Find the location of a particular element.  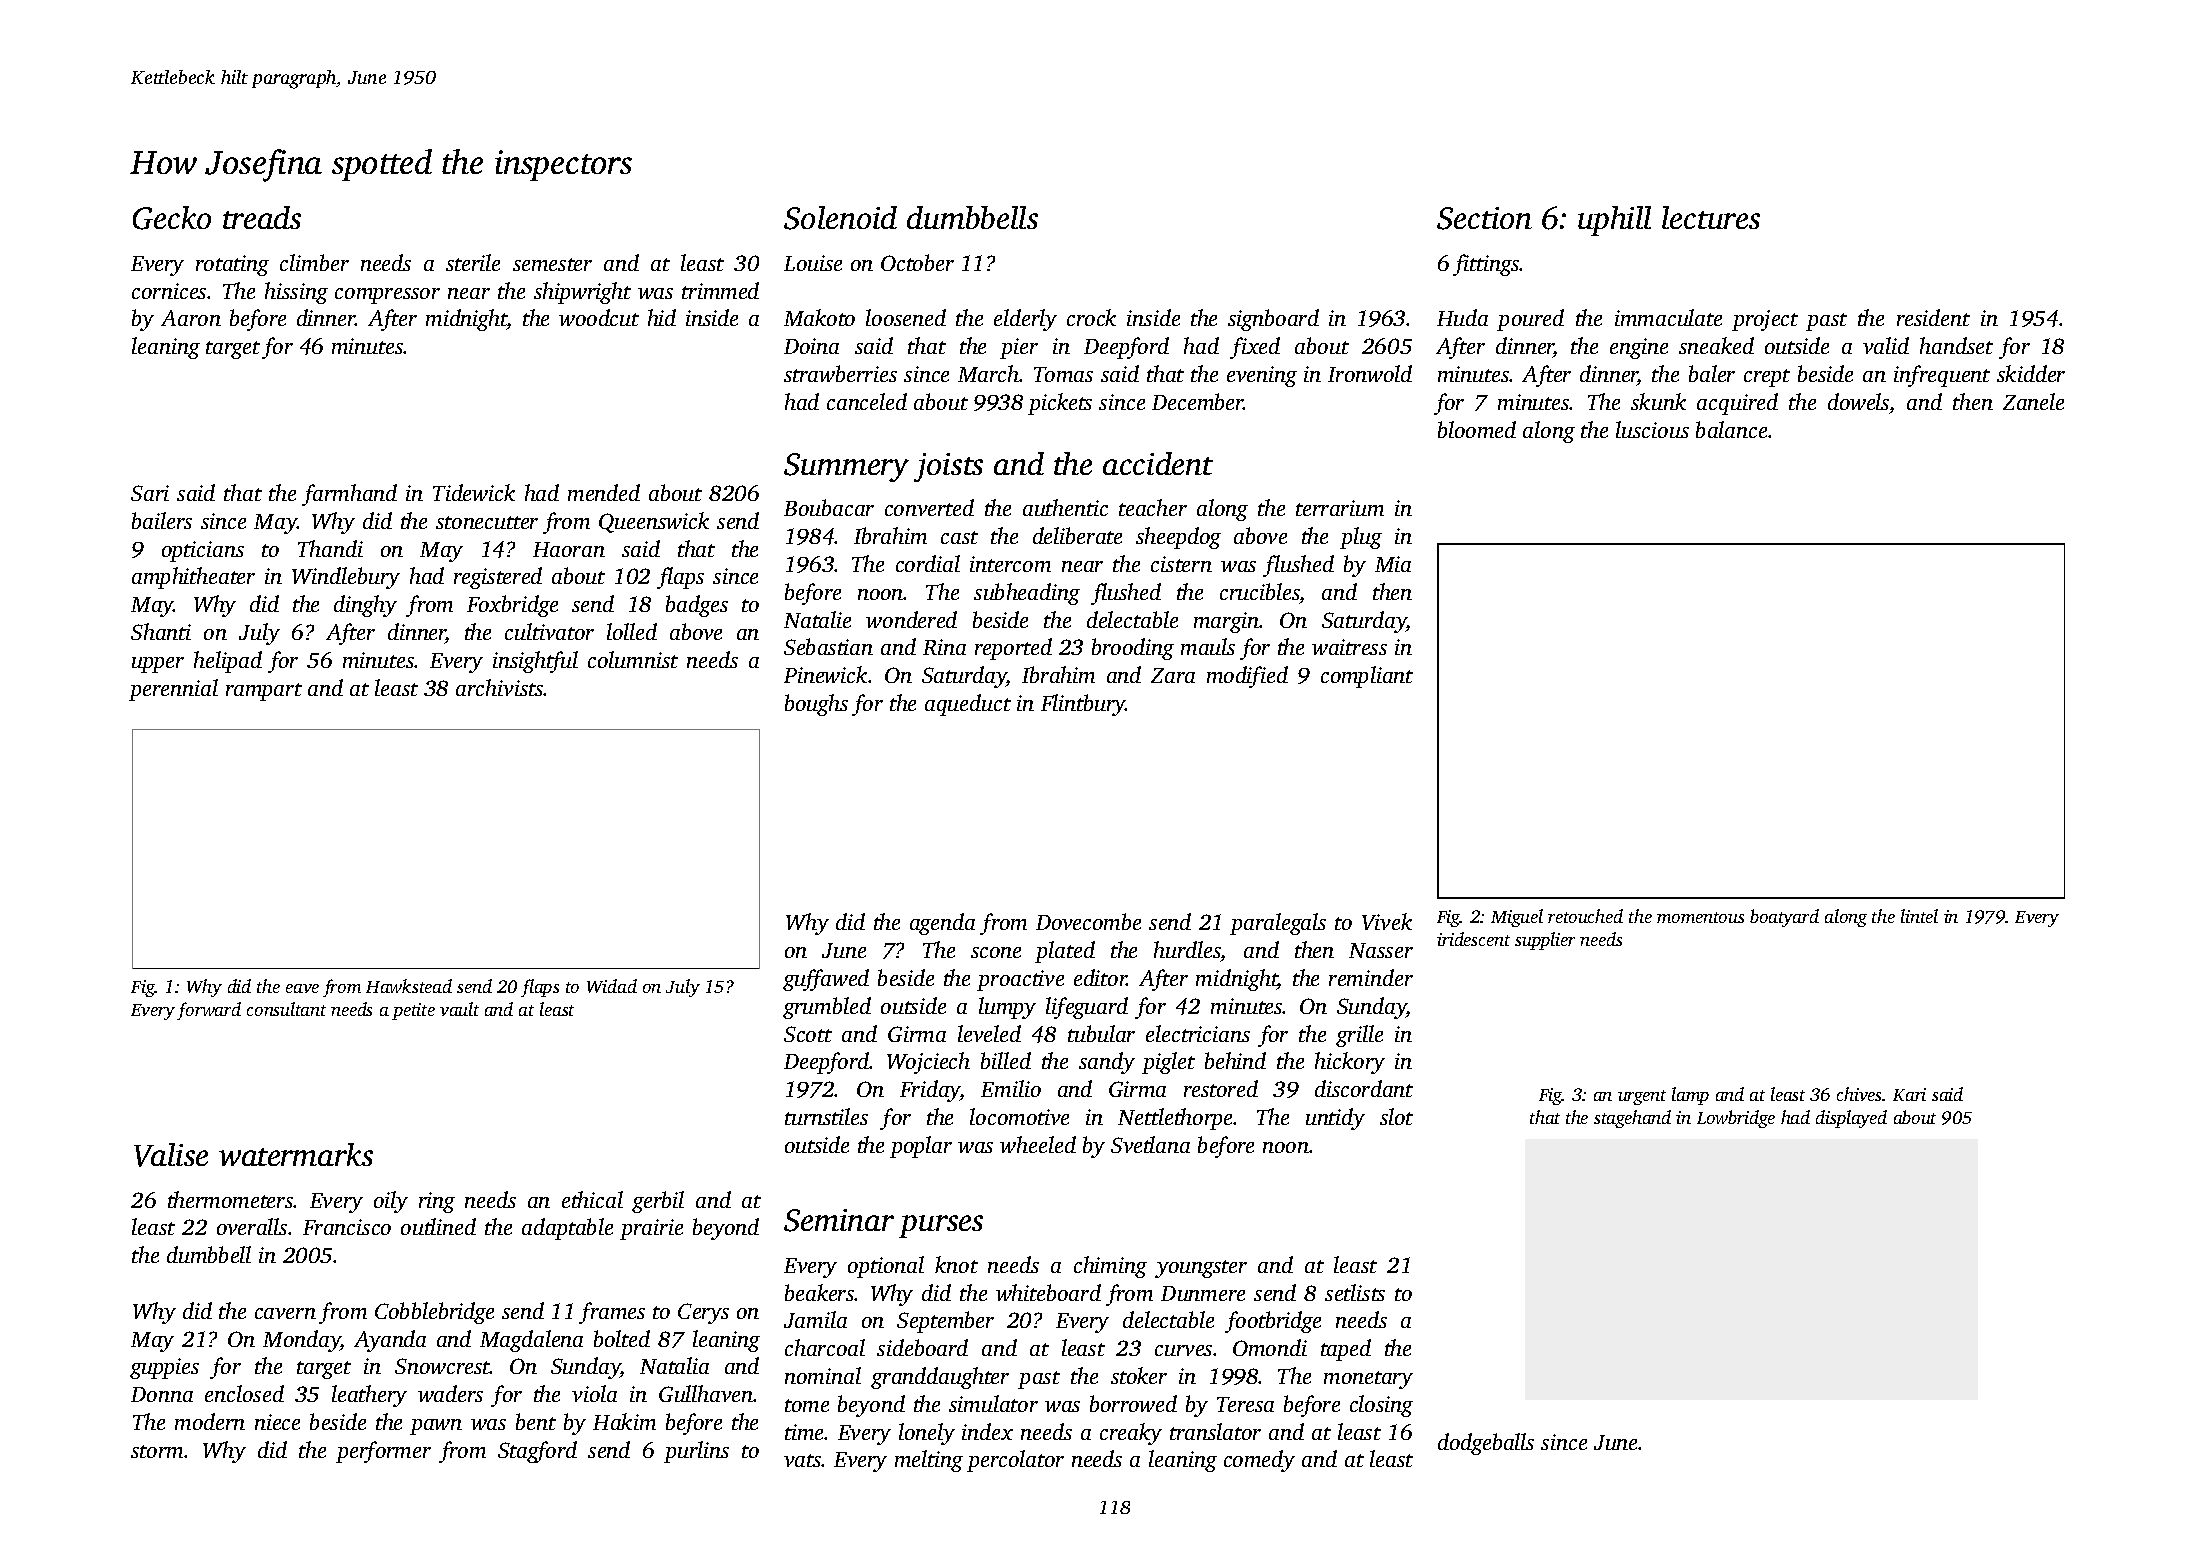

modern is located at coordinates (210, 1421).
